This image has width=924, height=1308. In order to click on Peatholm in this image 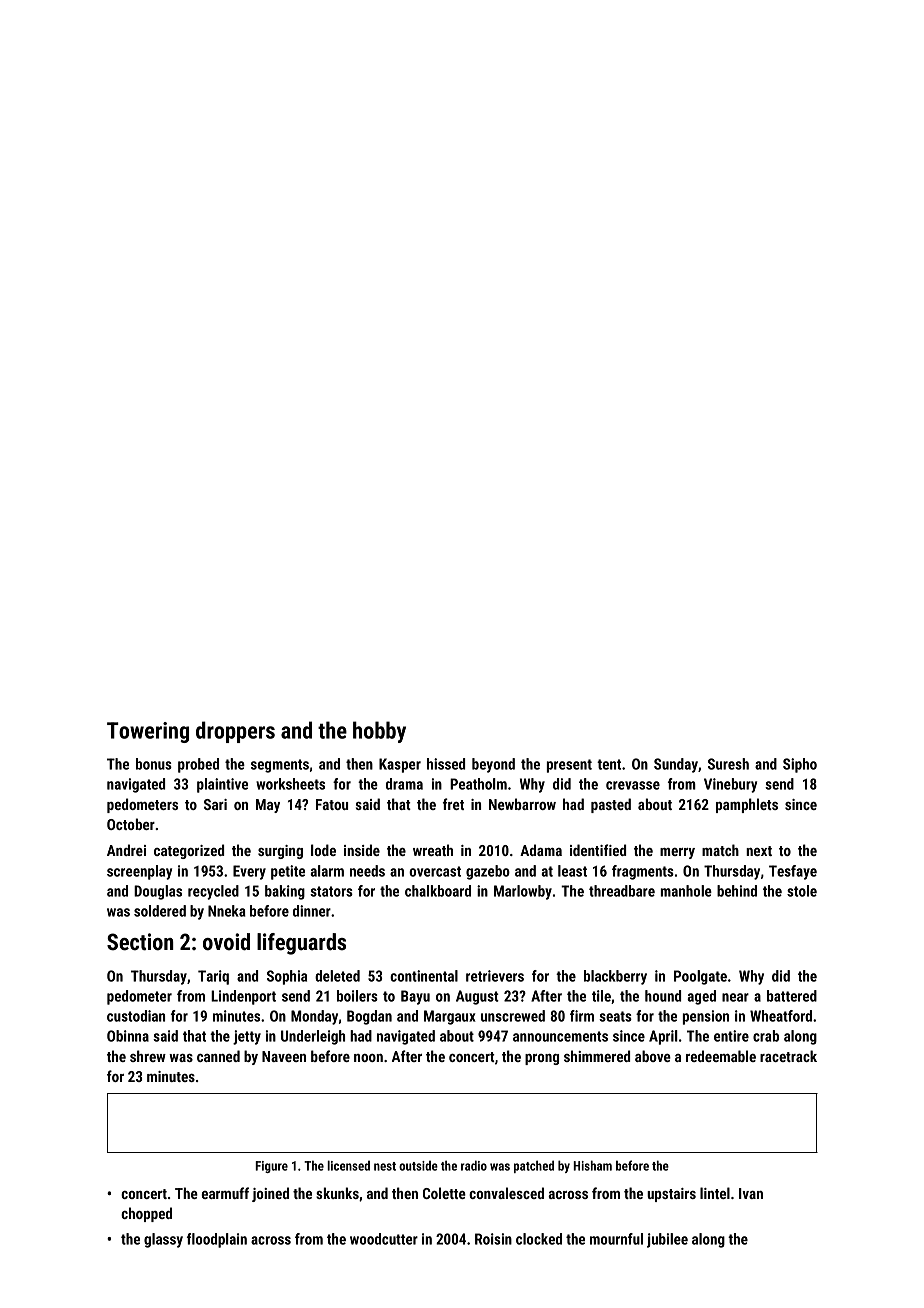, I will do `click(478, 784)`.
